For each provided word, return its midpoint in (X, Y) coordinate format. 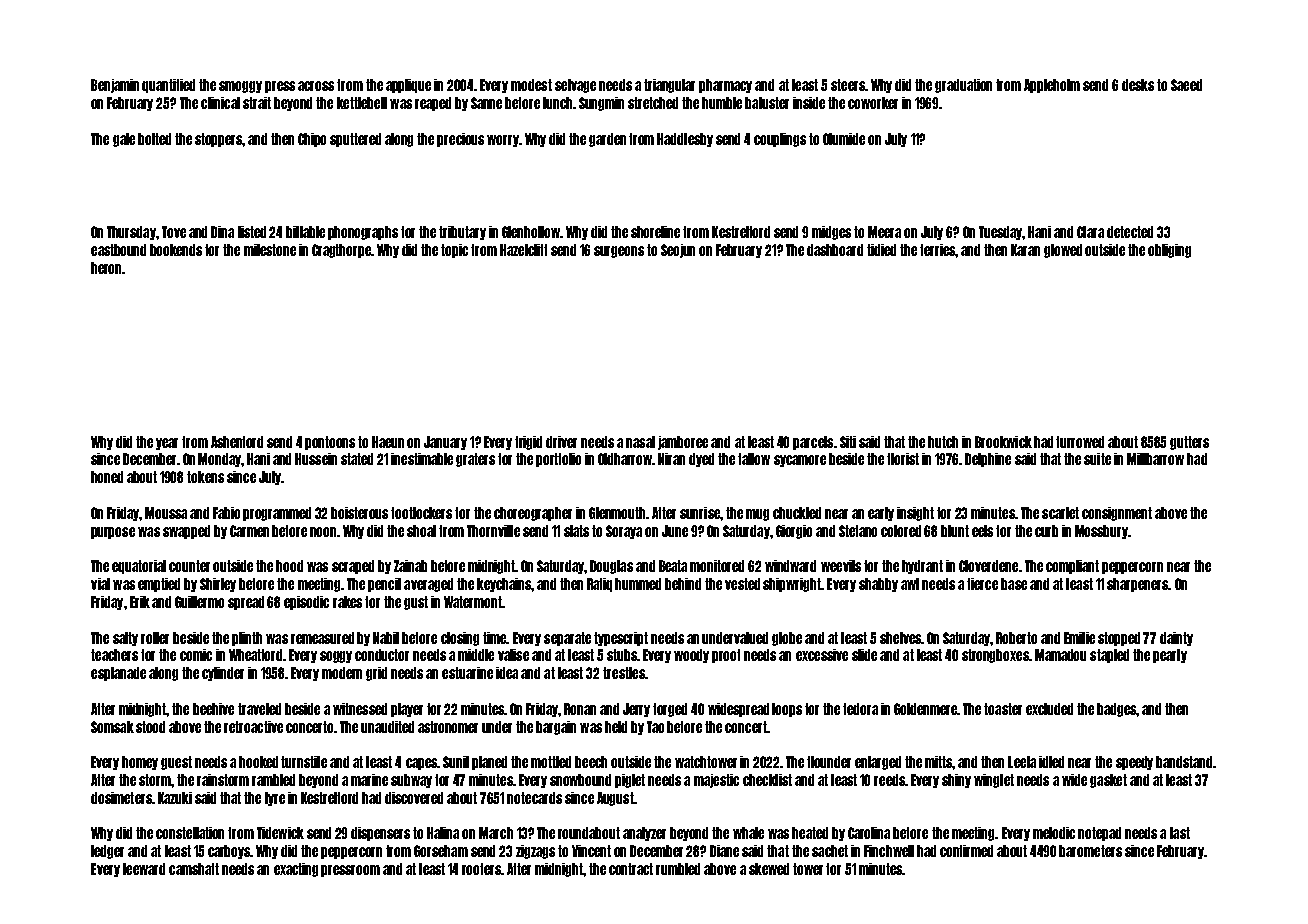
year (167, 444)
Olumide (844, 139)
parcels (813, 443)
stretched (653, 103)
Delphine (988, 460)
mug (757, 515)
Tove (174, 232)
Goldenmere (925, 709)
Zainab (410, 566)
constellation (190, 833)
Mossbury (1101, 532)
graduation (963, 86)
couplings (780, 140)
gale (124, 140)
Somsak (112, 727)
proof (726, 656)
